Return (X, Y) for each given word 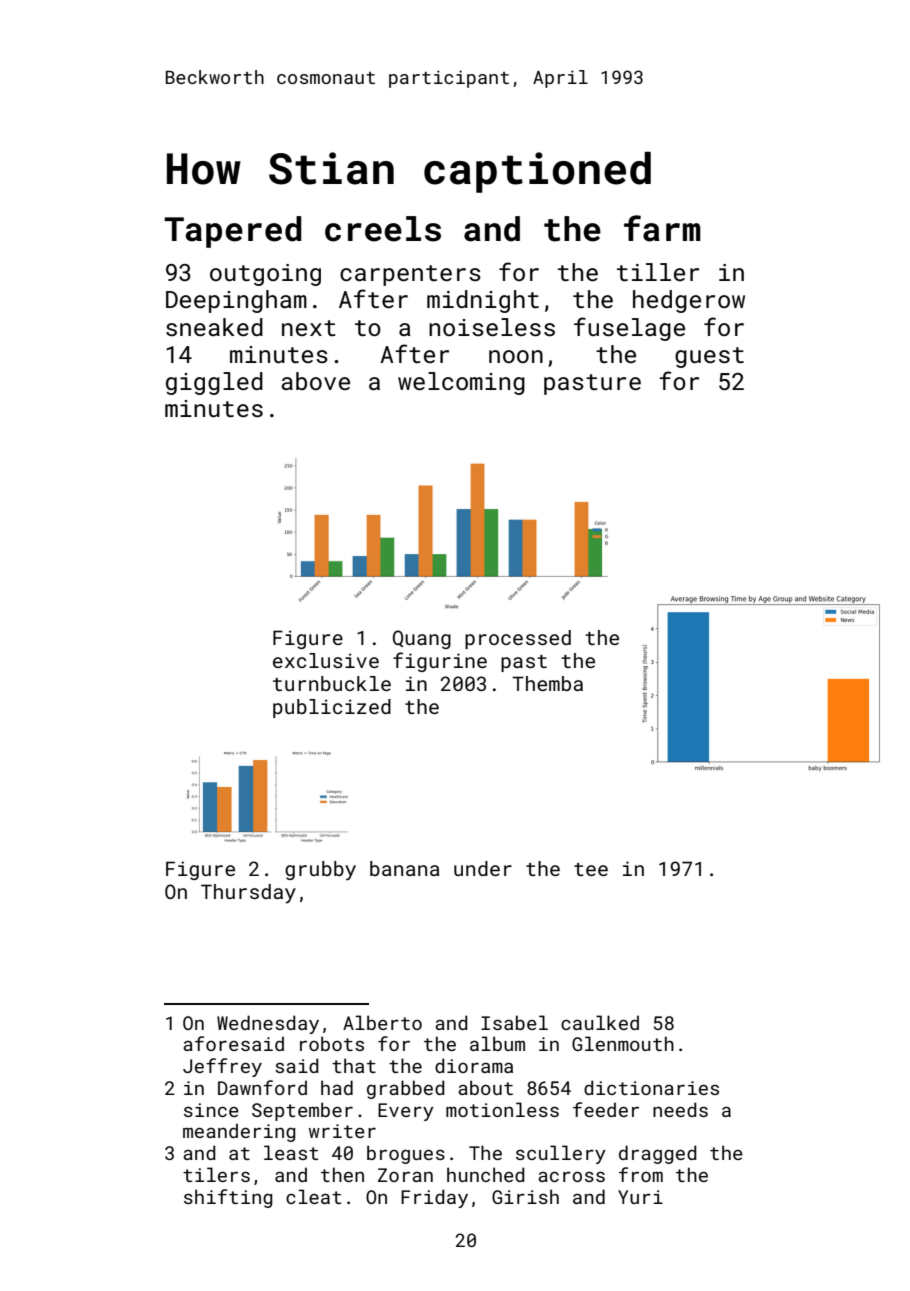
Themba (547, 683)
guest (709, 357)
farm (662, 228)
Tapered (233, 232)
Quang (422, 639)
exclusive (326, 660)
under (483, 868)
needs (680, 1109)
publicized (332, 708)
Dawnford (262, 1087)
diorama (474, 1065)
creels (383, 229)
